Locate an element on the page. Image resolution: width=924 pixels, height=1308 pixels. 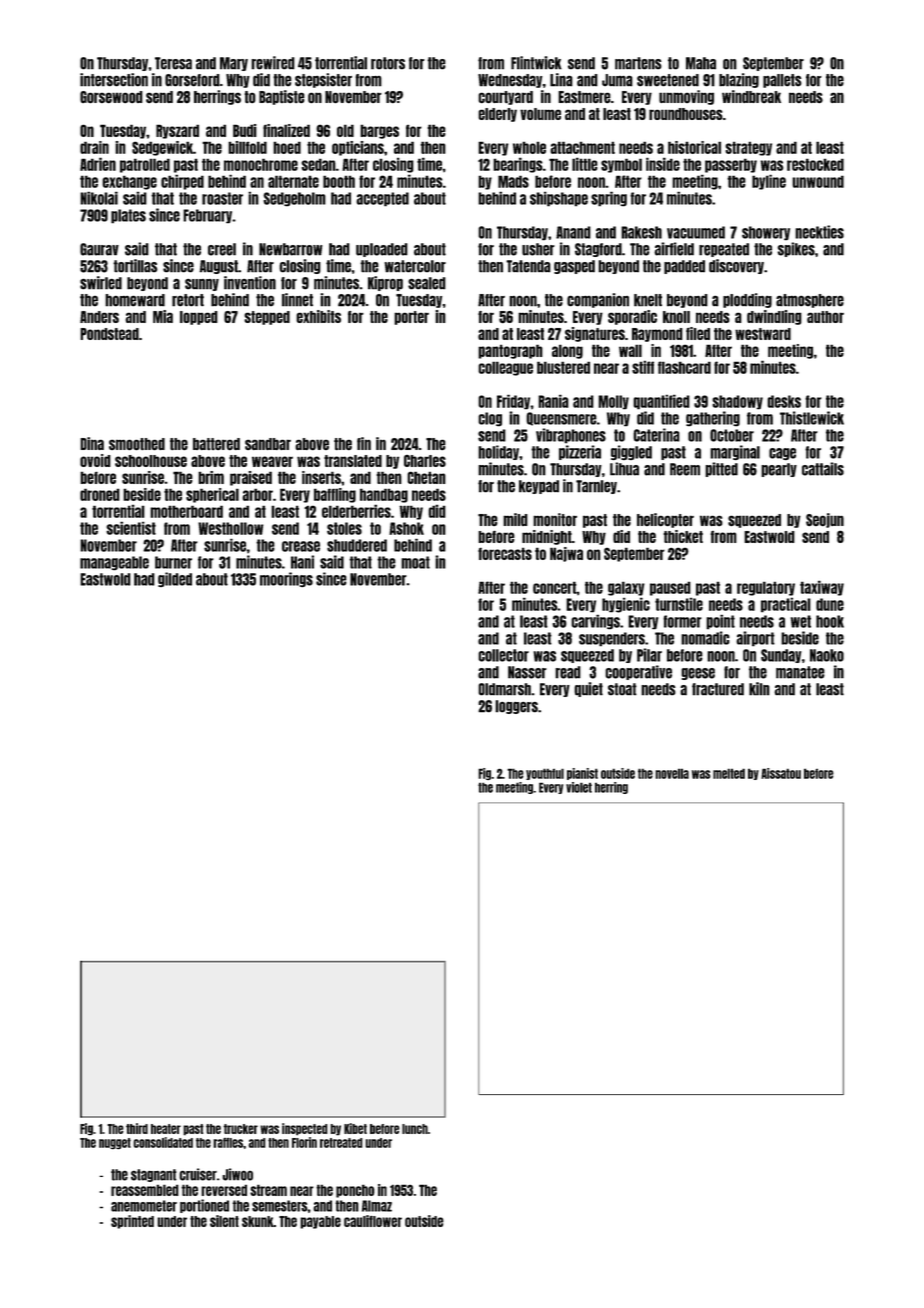
third is located at coordinates (137, 1128).
